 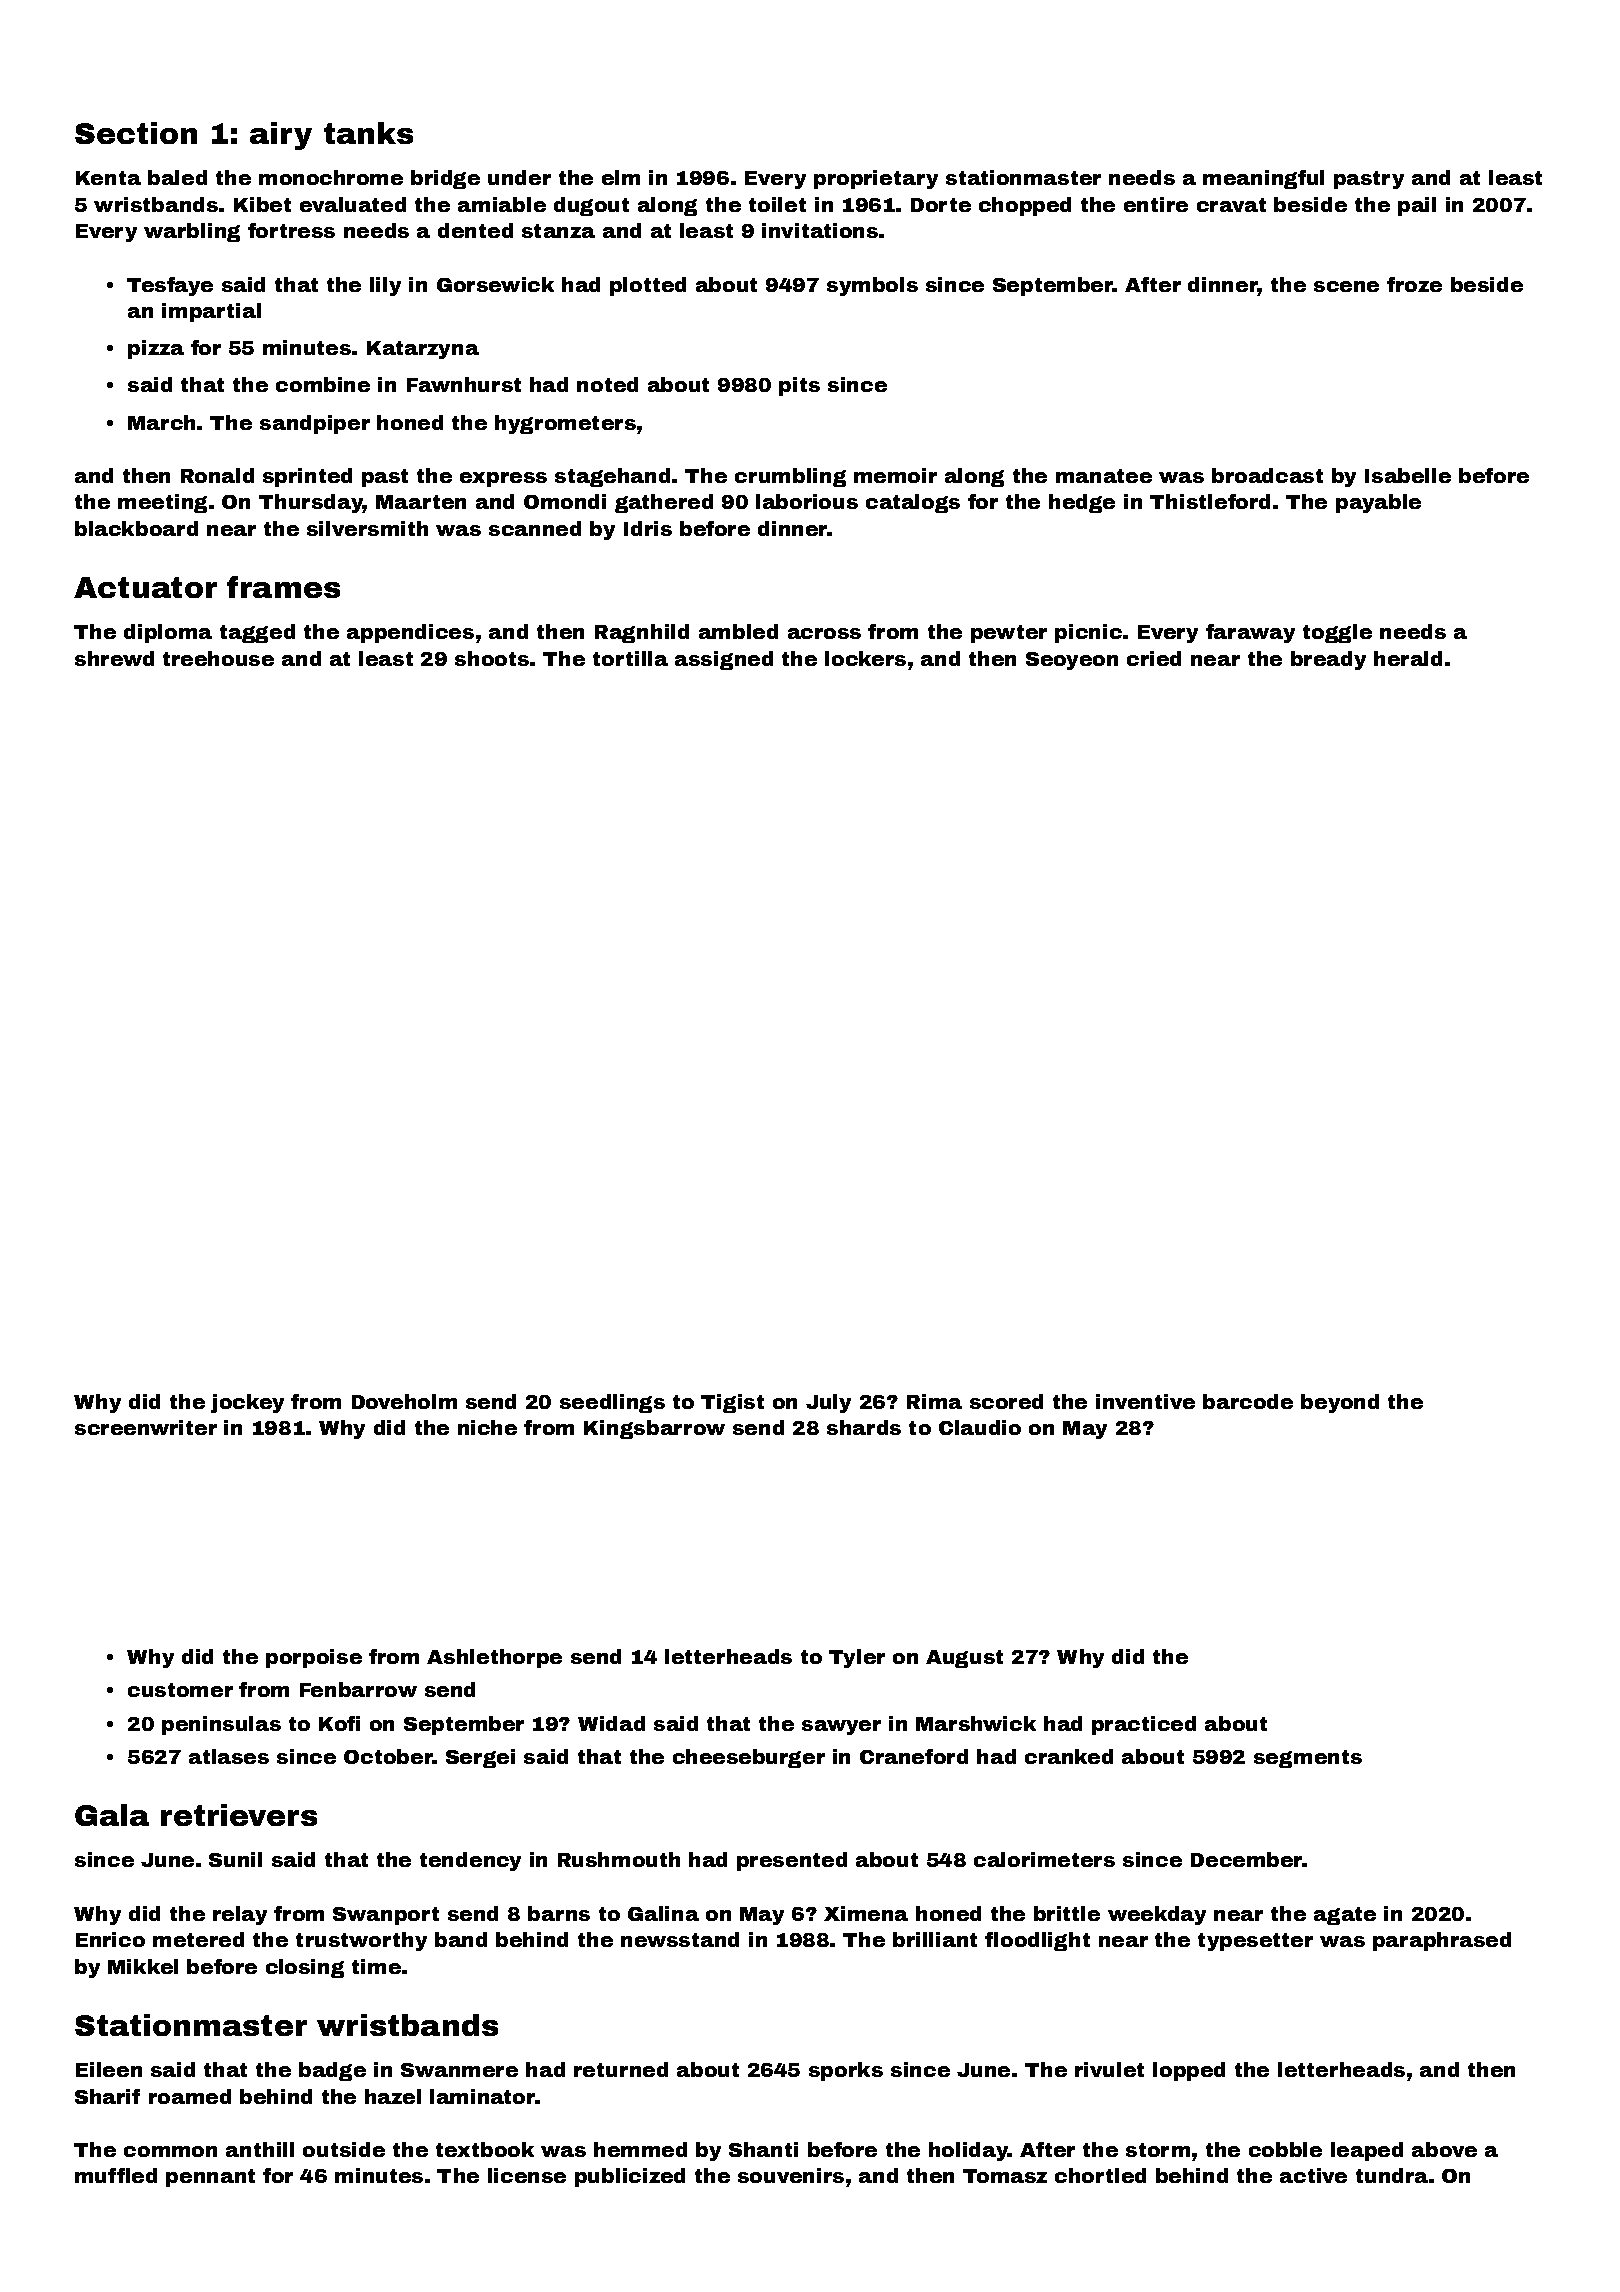 What do you see at coordinates (1263, 179) in the image?
I see `meaningful` at bounding box center [1263, 179].
